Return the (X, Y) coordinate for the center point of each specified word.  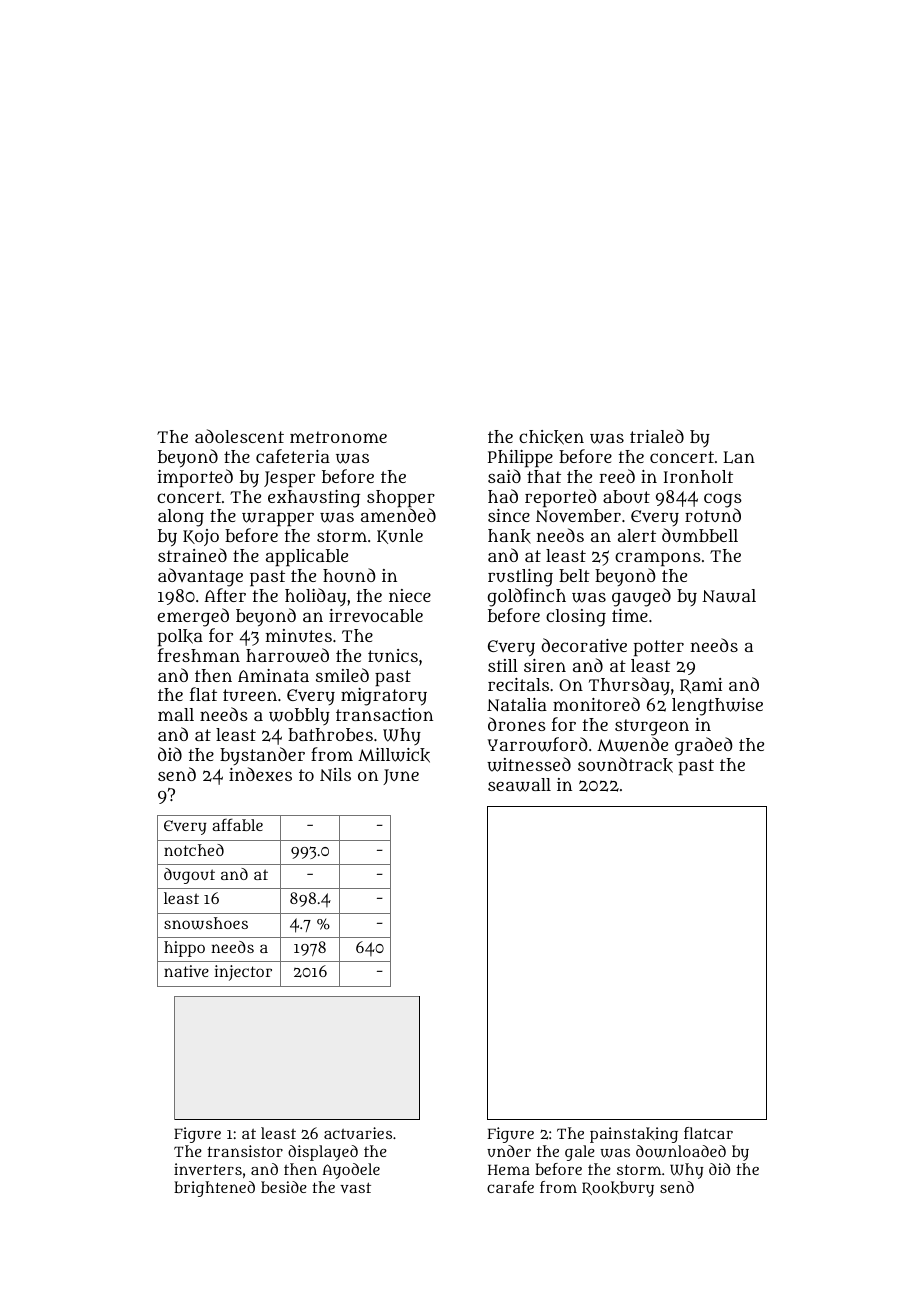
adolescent (239, 436)
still (503, 665)
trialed (657, 436)
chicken (551, 437)
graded (704, 746)
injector (243, 973)
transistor (245, 1151)
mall (176, 714)
